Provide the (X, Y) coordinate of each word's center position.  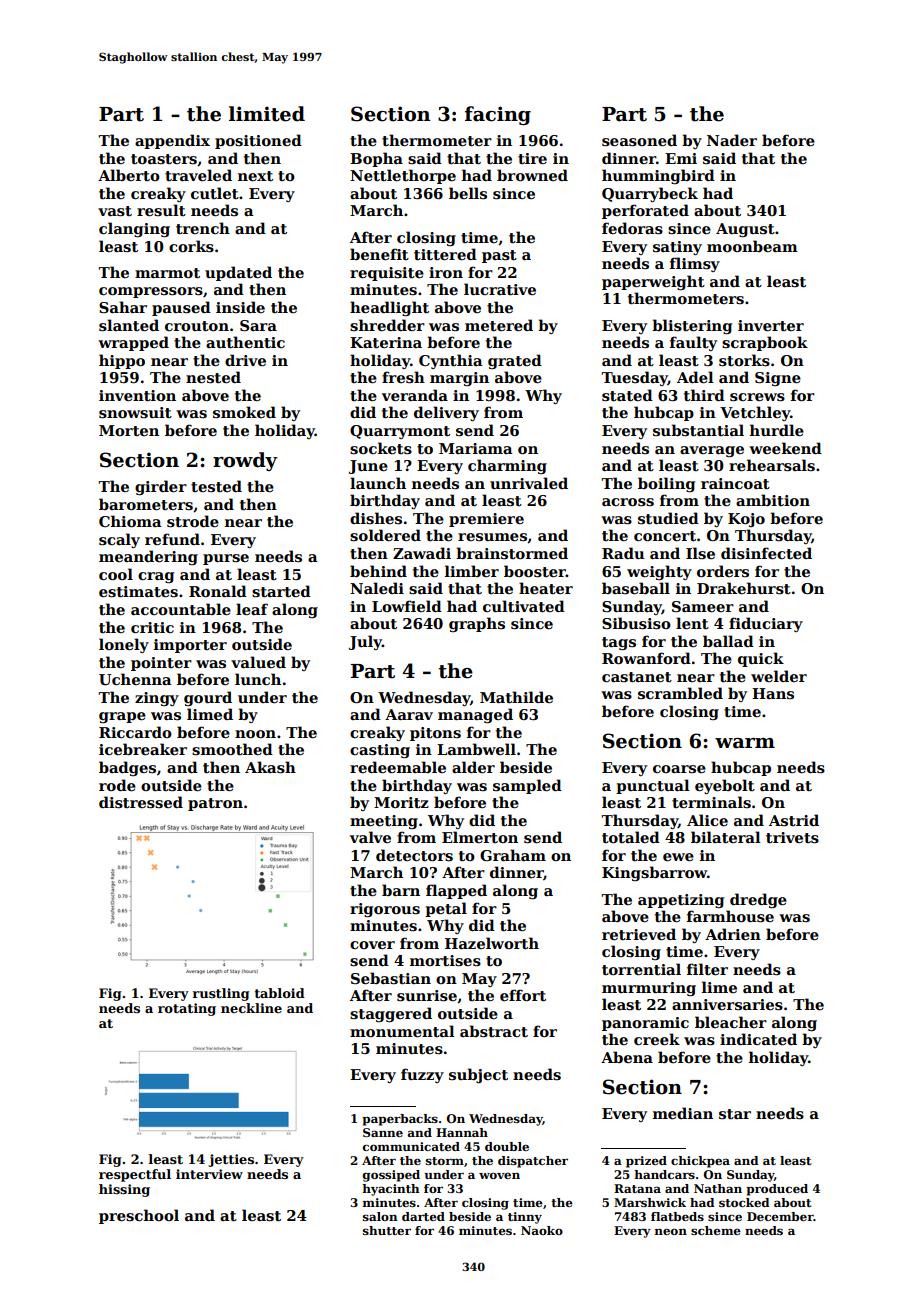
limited (267, 114)
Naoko (542, 1230)
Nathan (718, 1188)
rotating (187, 1009)
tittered (445, 254)
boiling (666, 484)
